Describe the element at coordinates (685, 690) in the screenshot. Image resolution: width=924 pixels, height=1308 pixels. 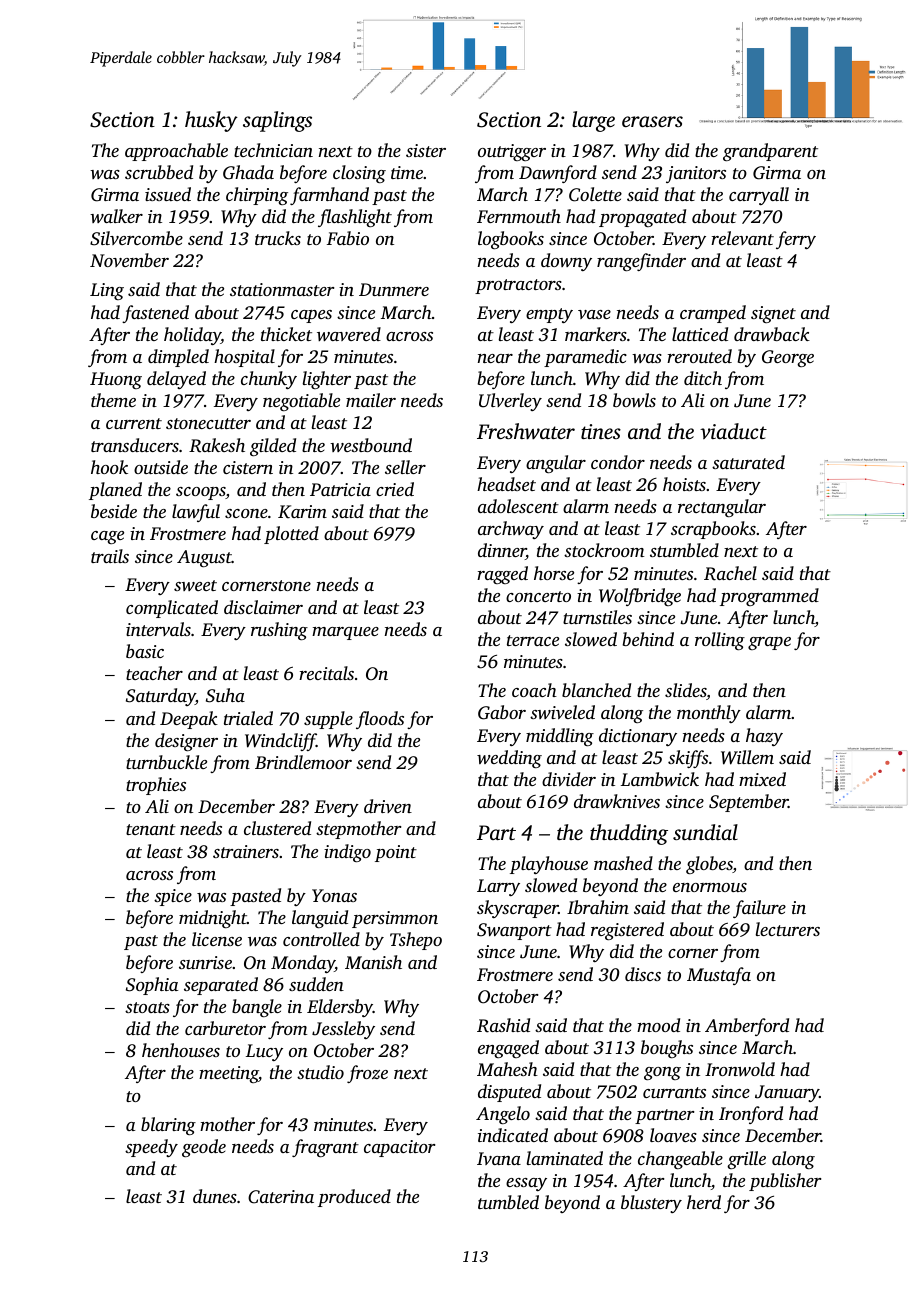
I see `slides` at that location.
